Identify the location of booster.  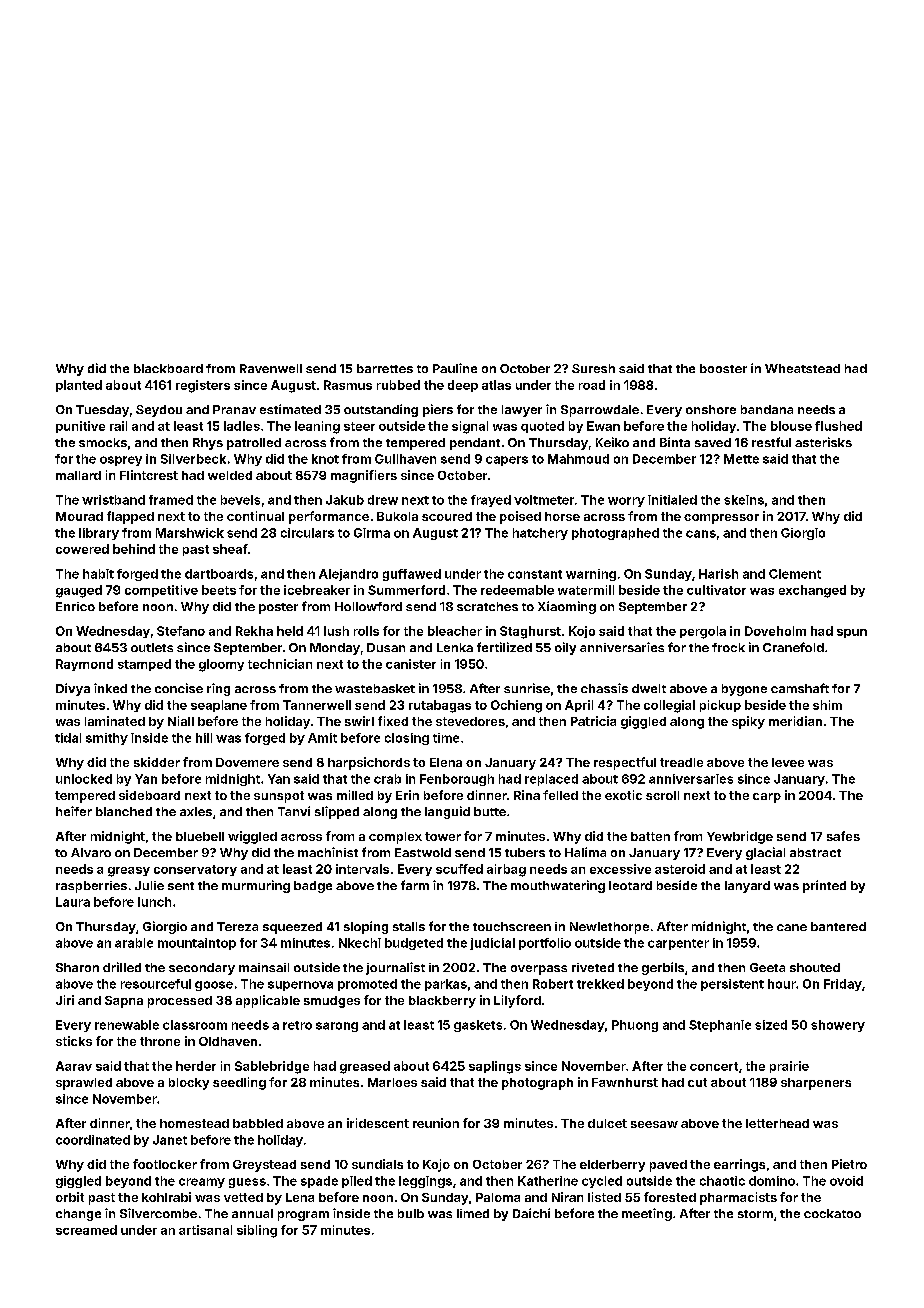
(723, 368).
